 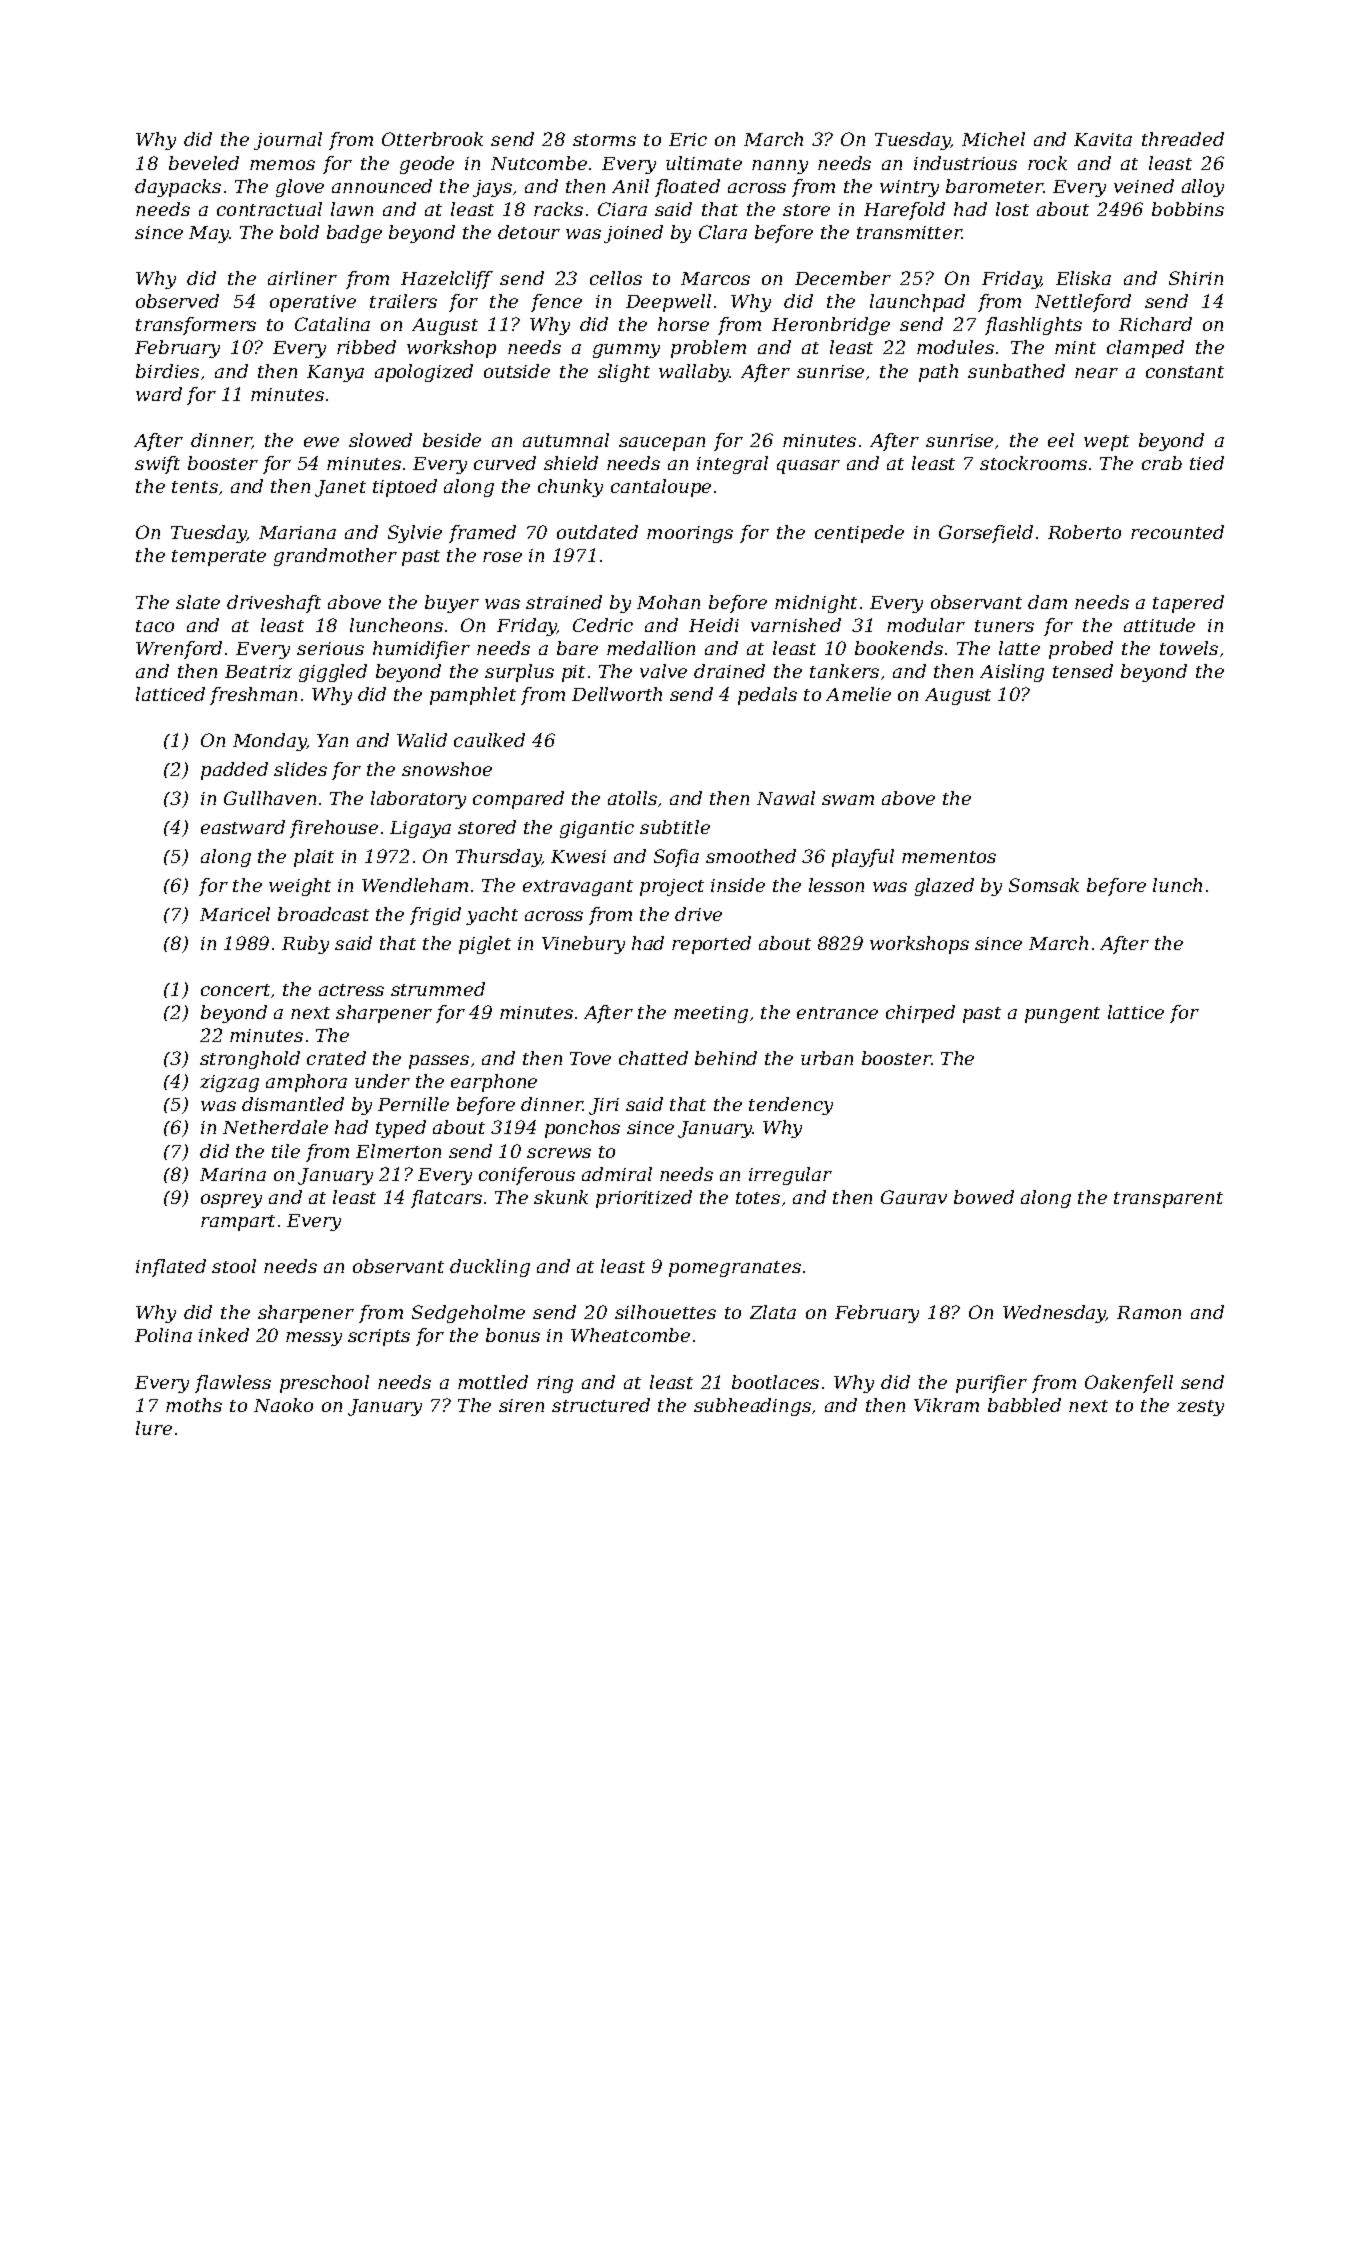 What do you see at coordinates (714, 625) in the screenshot?
I see `Heidi` at bounding box center [714, 625].
